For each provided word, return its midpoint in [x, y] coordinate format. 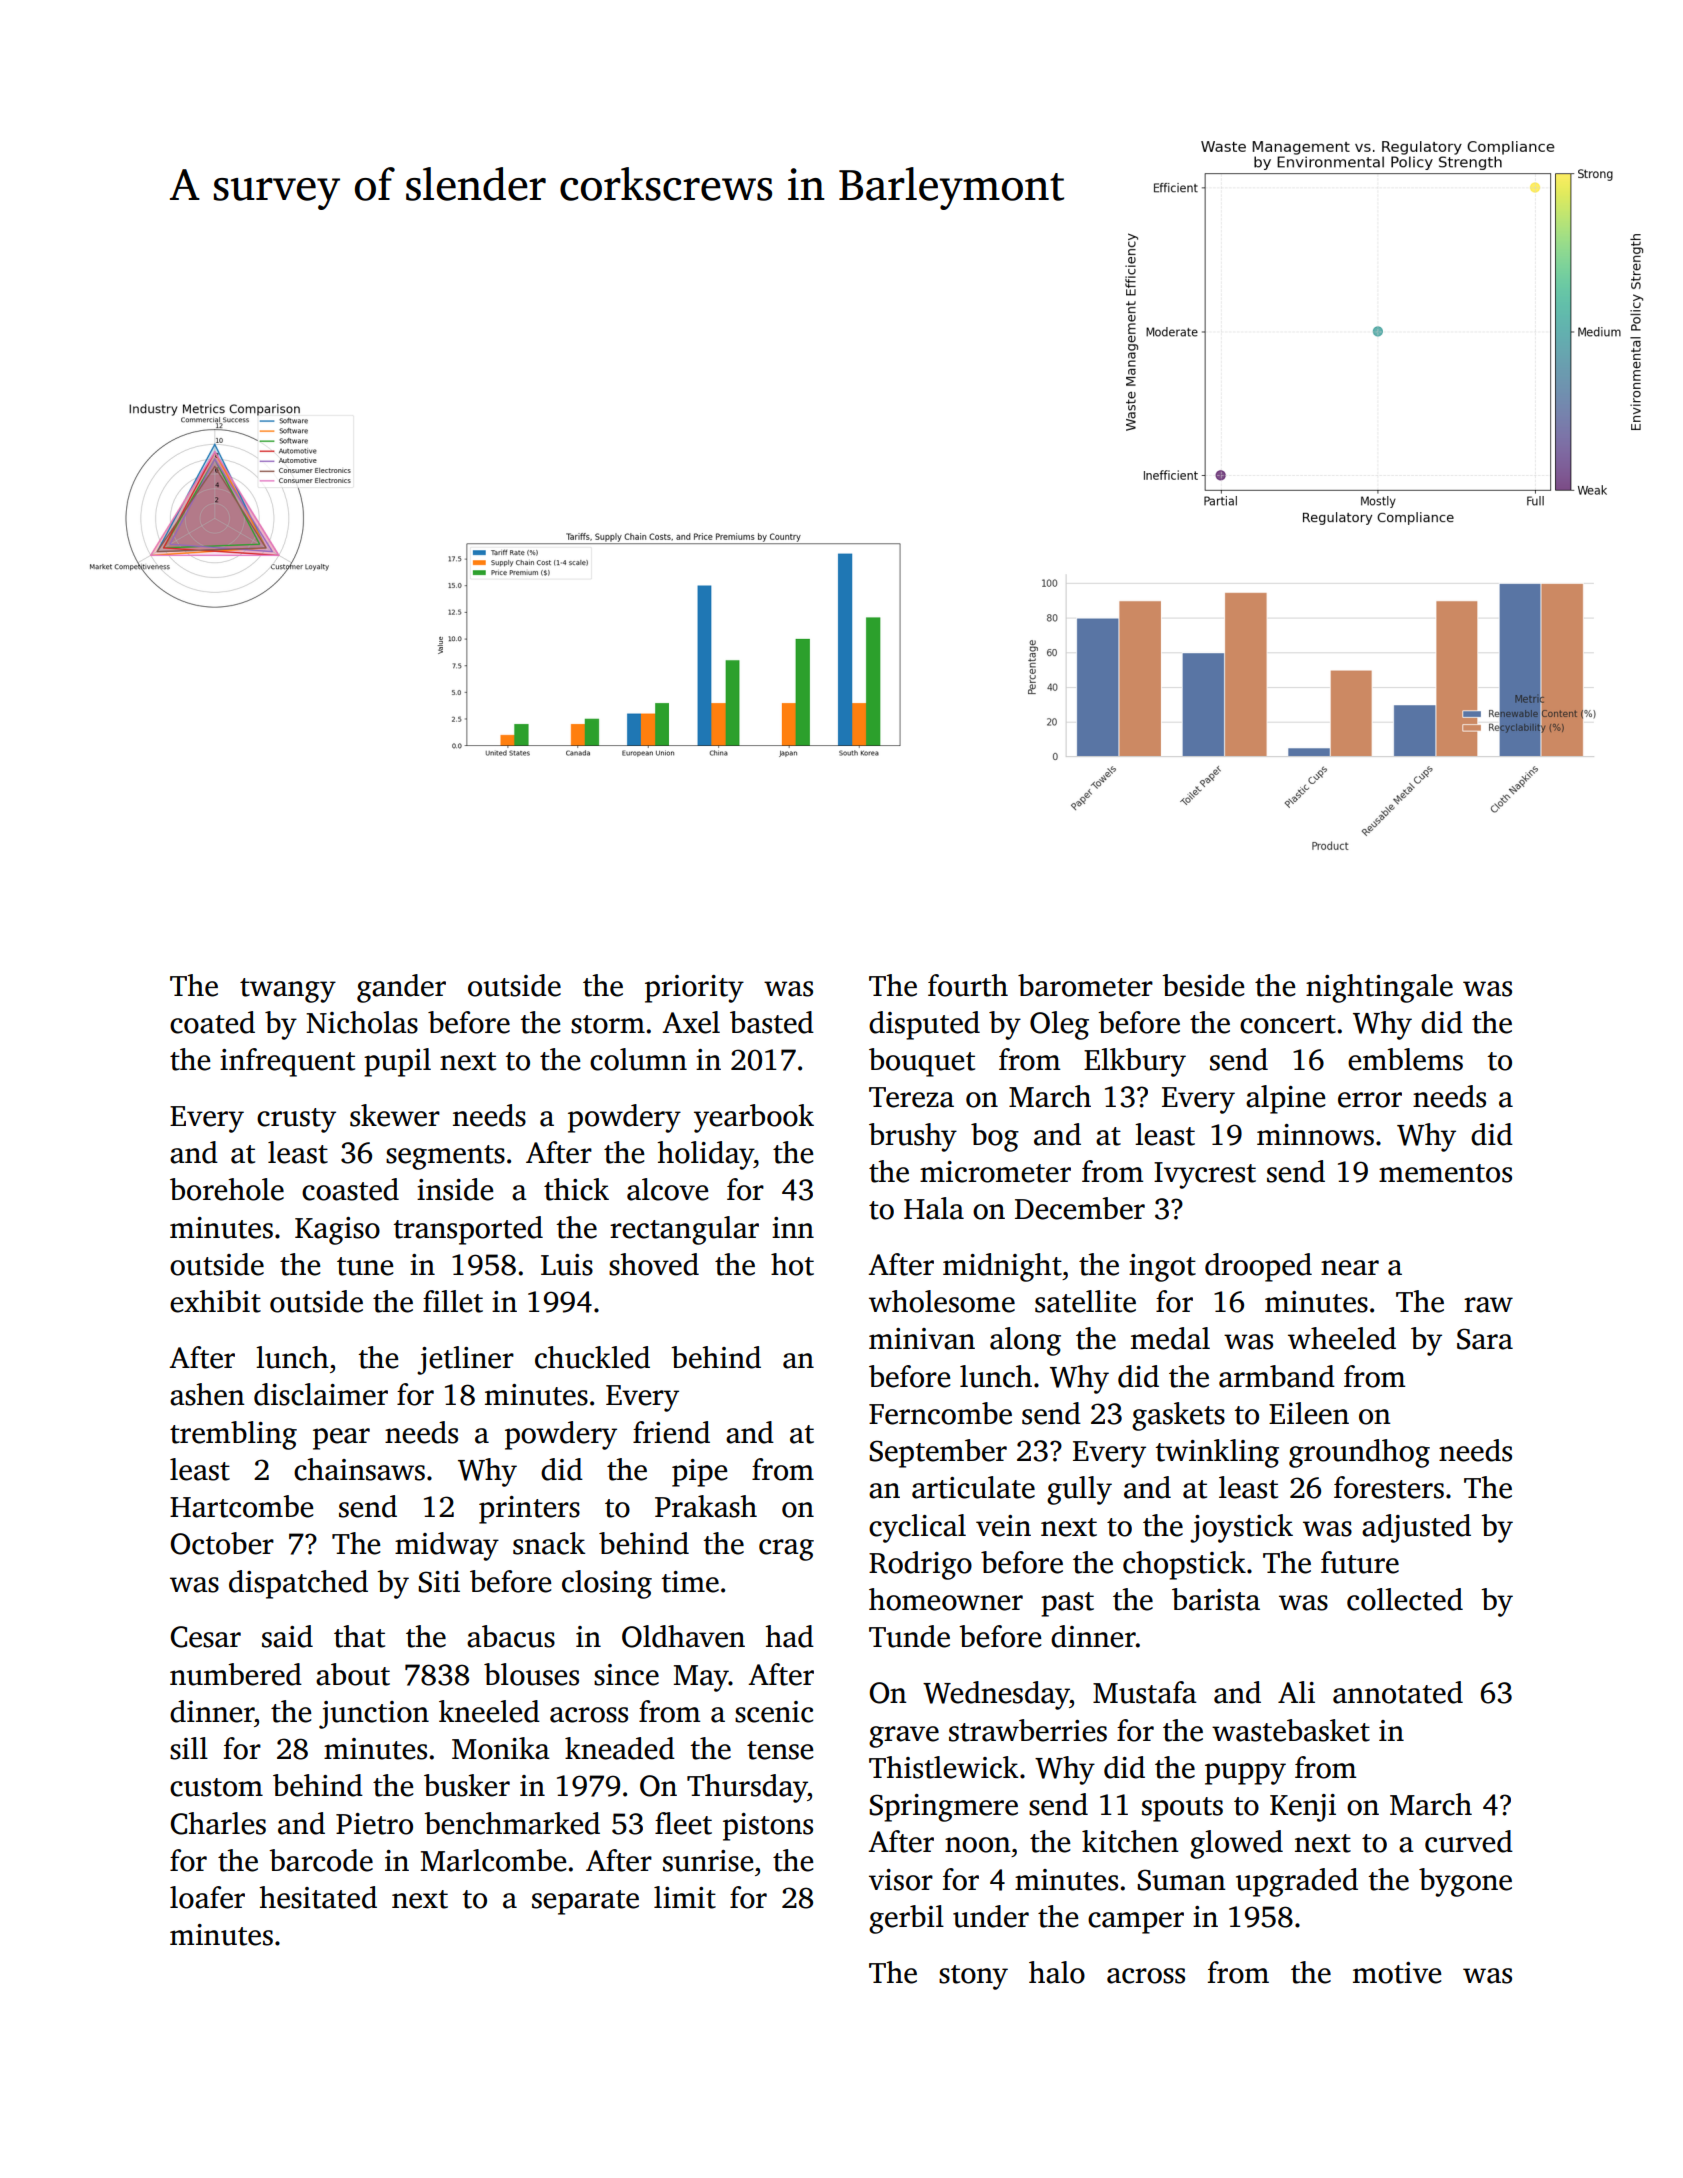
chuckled [592, 1357]
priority [694, 989]
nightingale [1379, 988]
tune [365, 1266]
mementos [1445, 1173]
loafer [207, 1897]
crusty [296, 1120]
